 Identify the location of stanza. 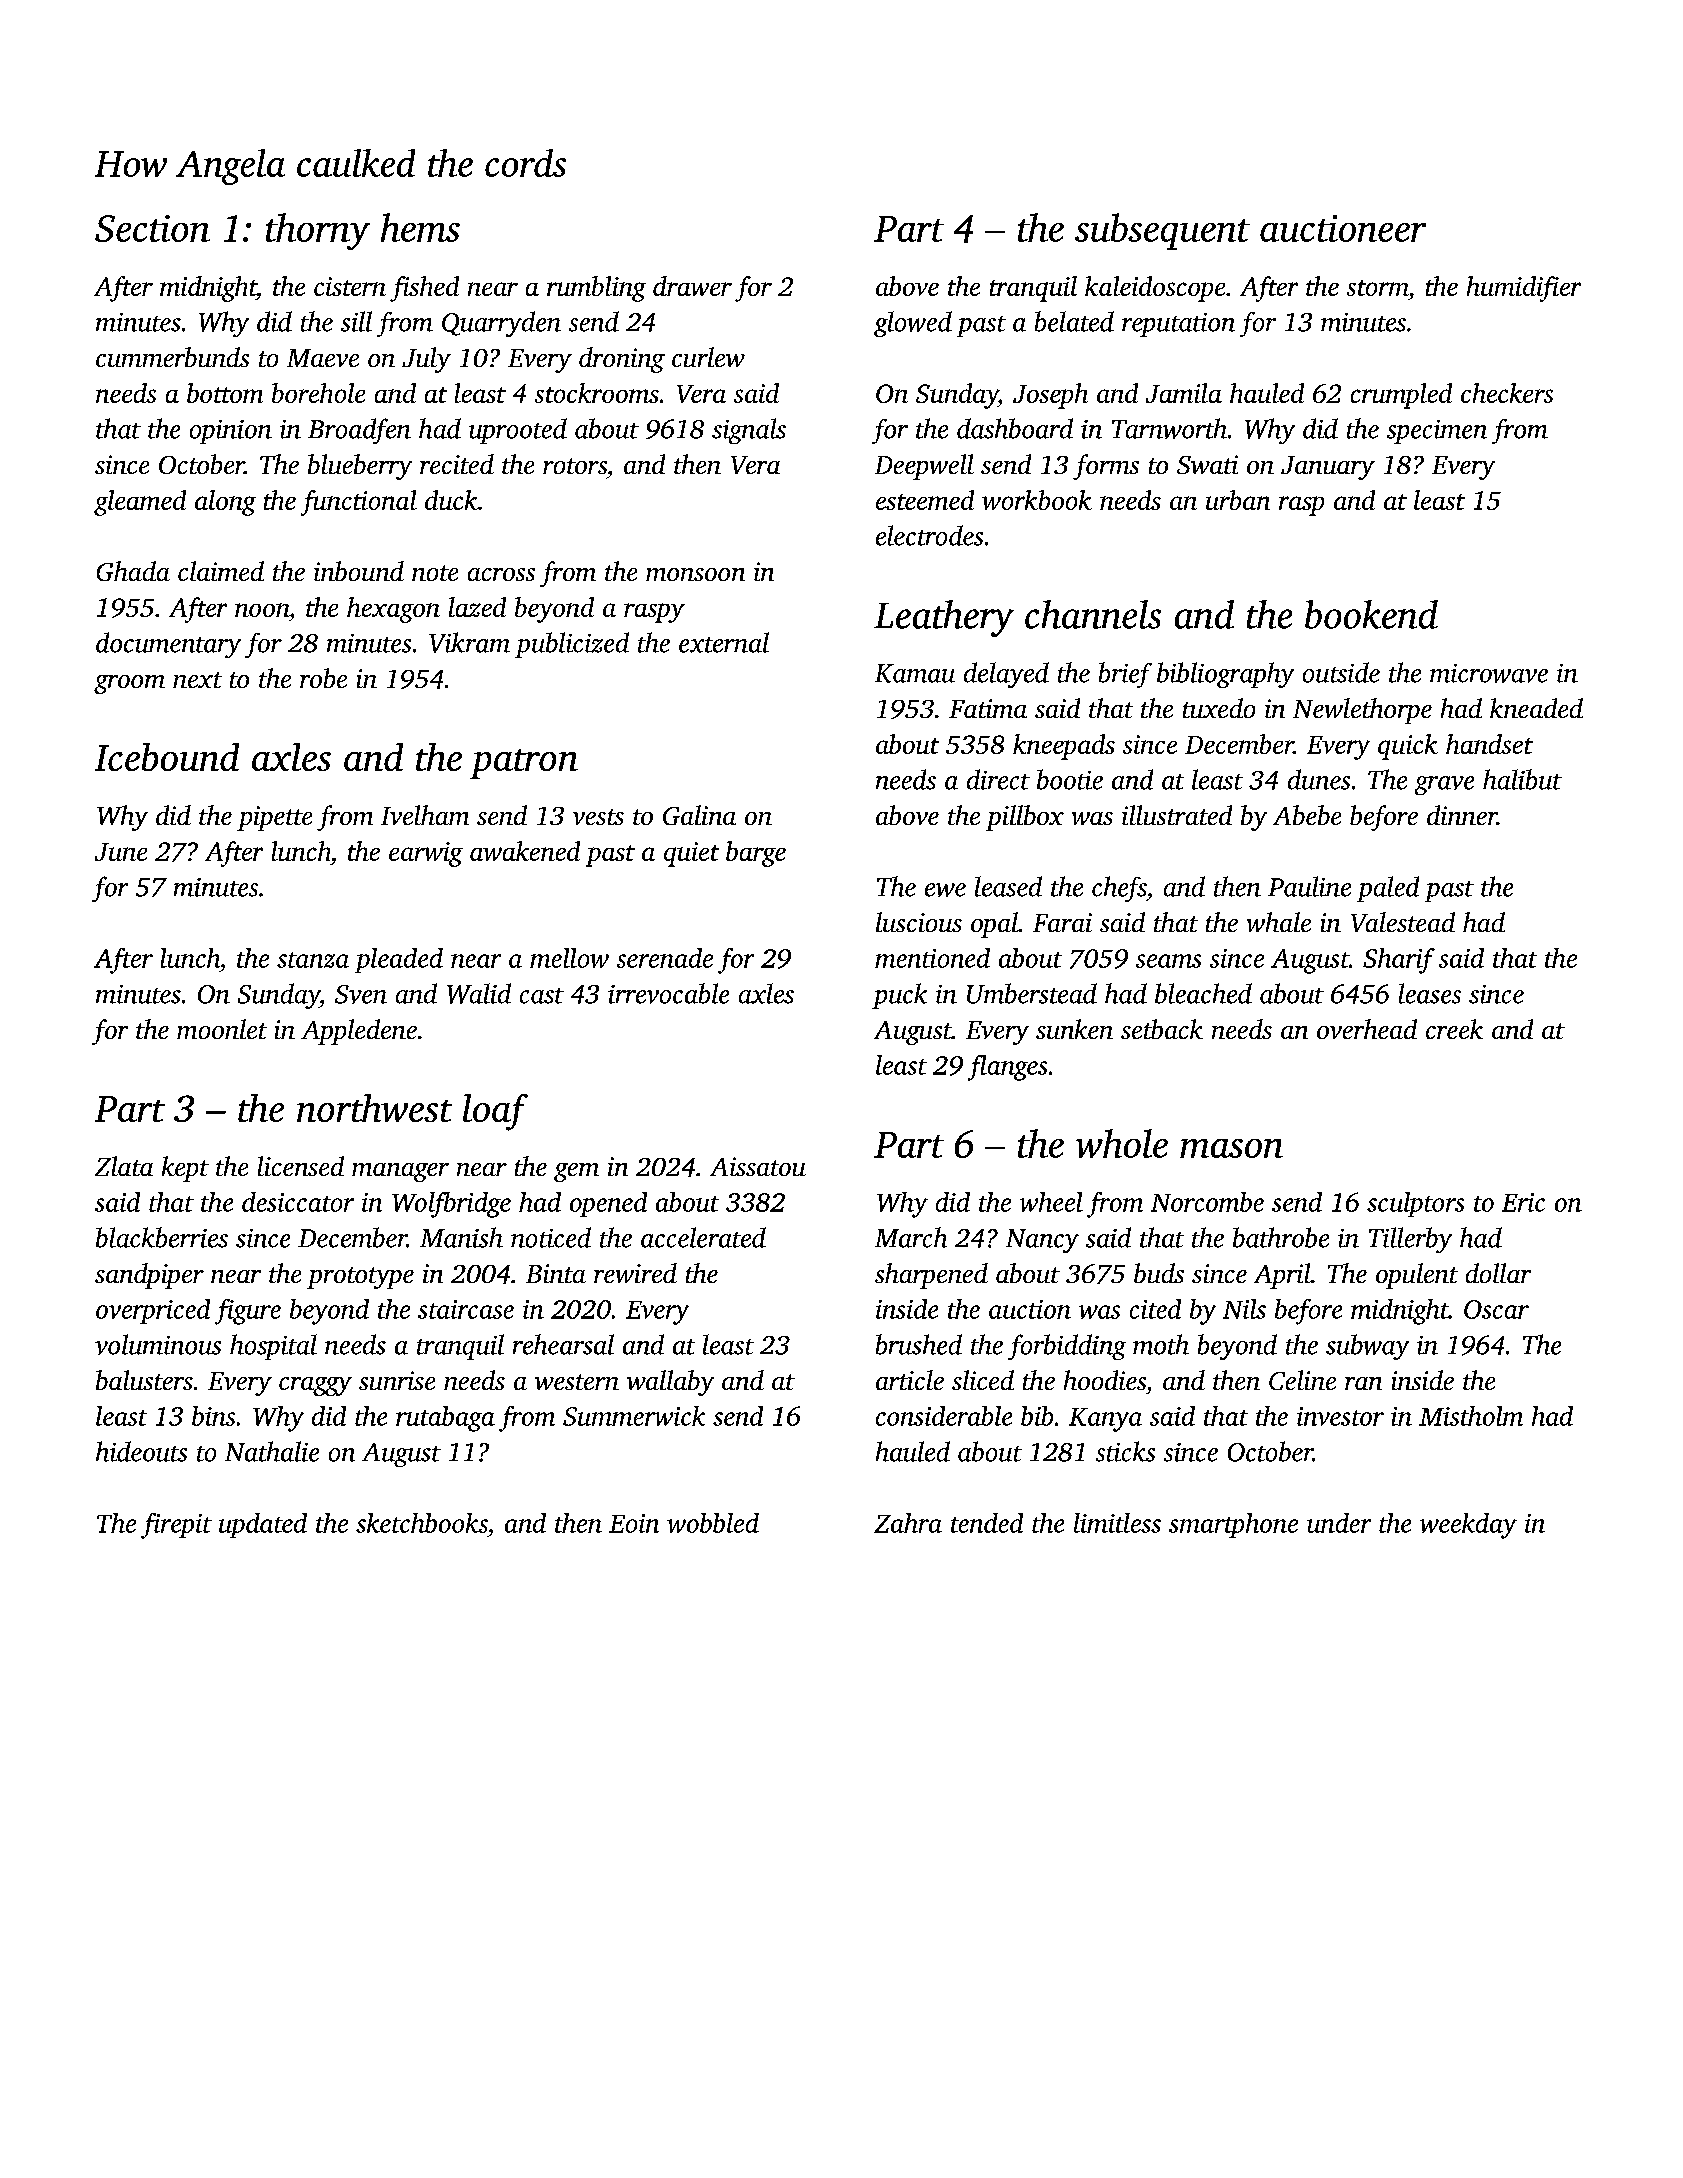
(313, 960).
